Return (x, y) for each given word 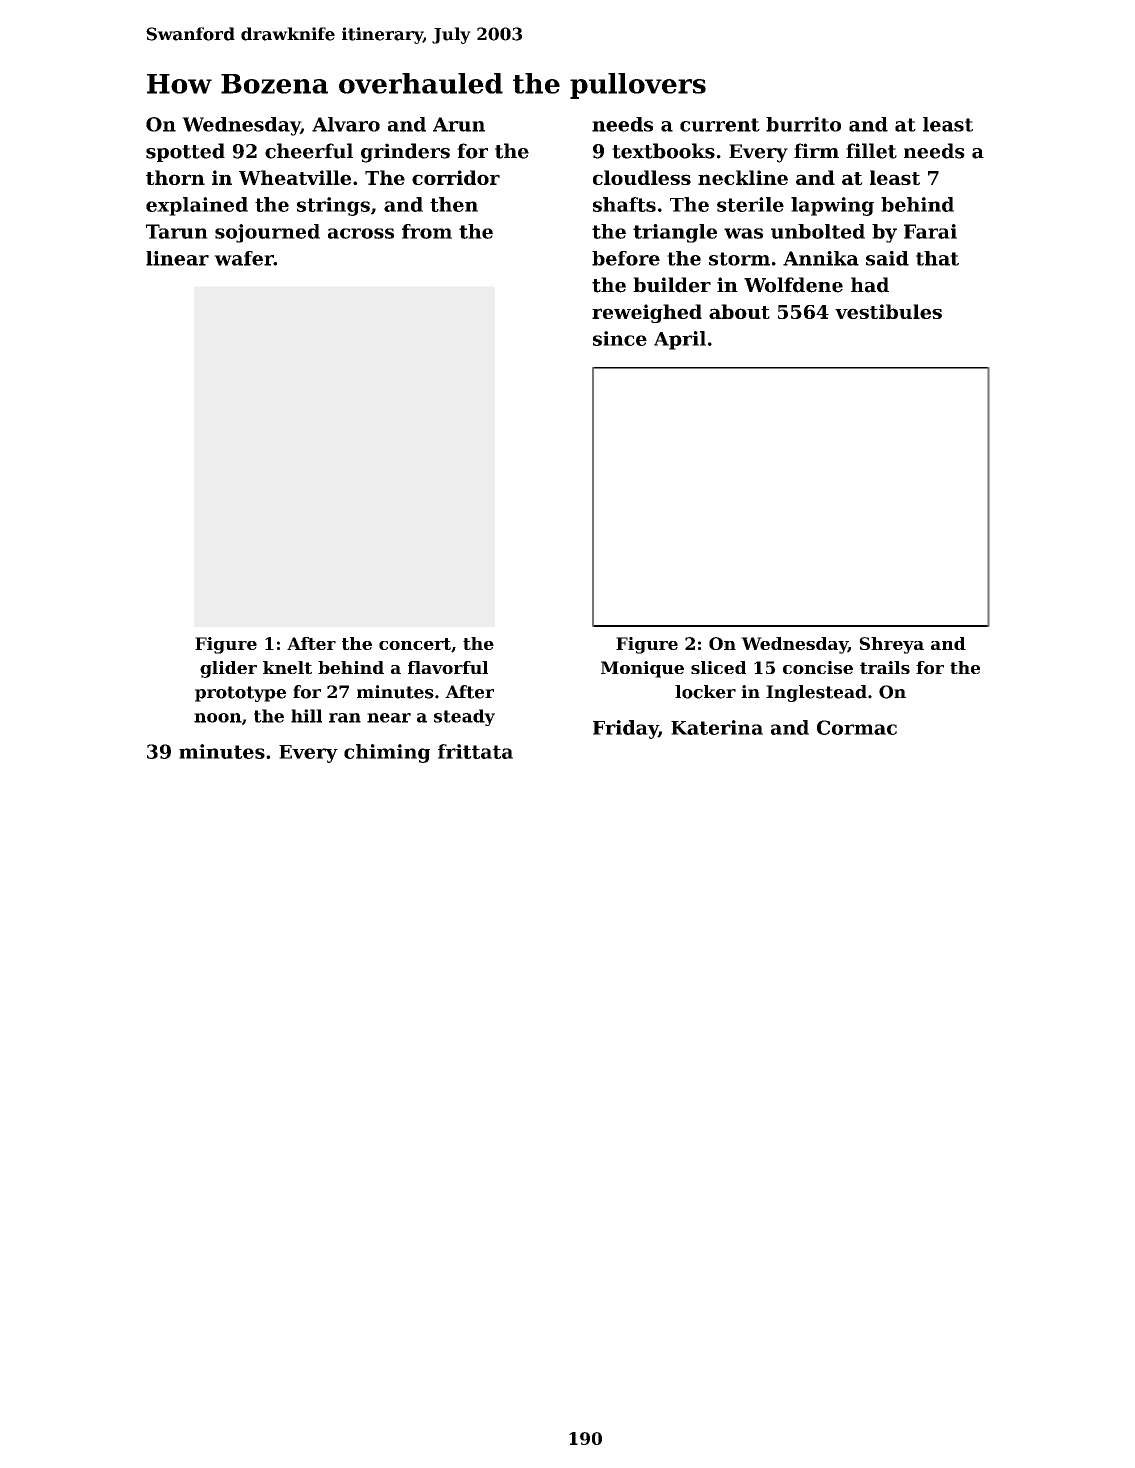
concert (415, 644)
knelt (287, 667)
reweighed (647, 313)
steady (464, 717)
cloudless (642, 177)
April (680, 340)
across (361, 233)
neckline (743, 177)
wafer (244, 258)
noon (218, 718)
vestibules (888, 311)
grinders (405, 153)
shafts (624, 204)
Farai (930, 231)
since (620, 338)
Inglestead (816, 693)
